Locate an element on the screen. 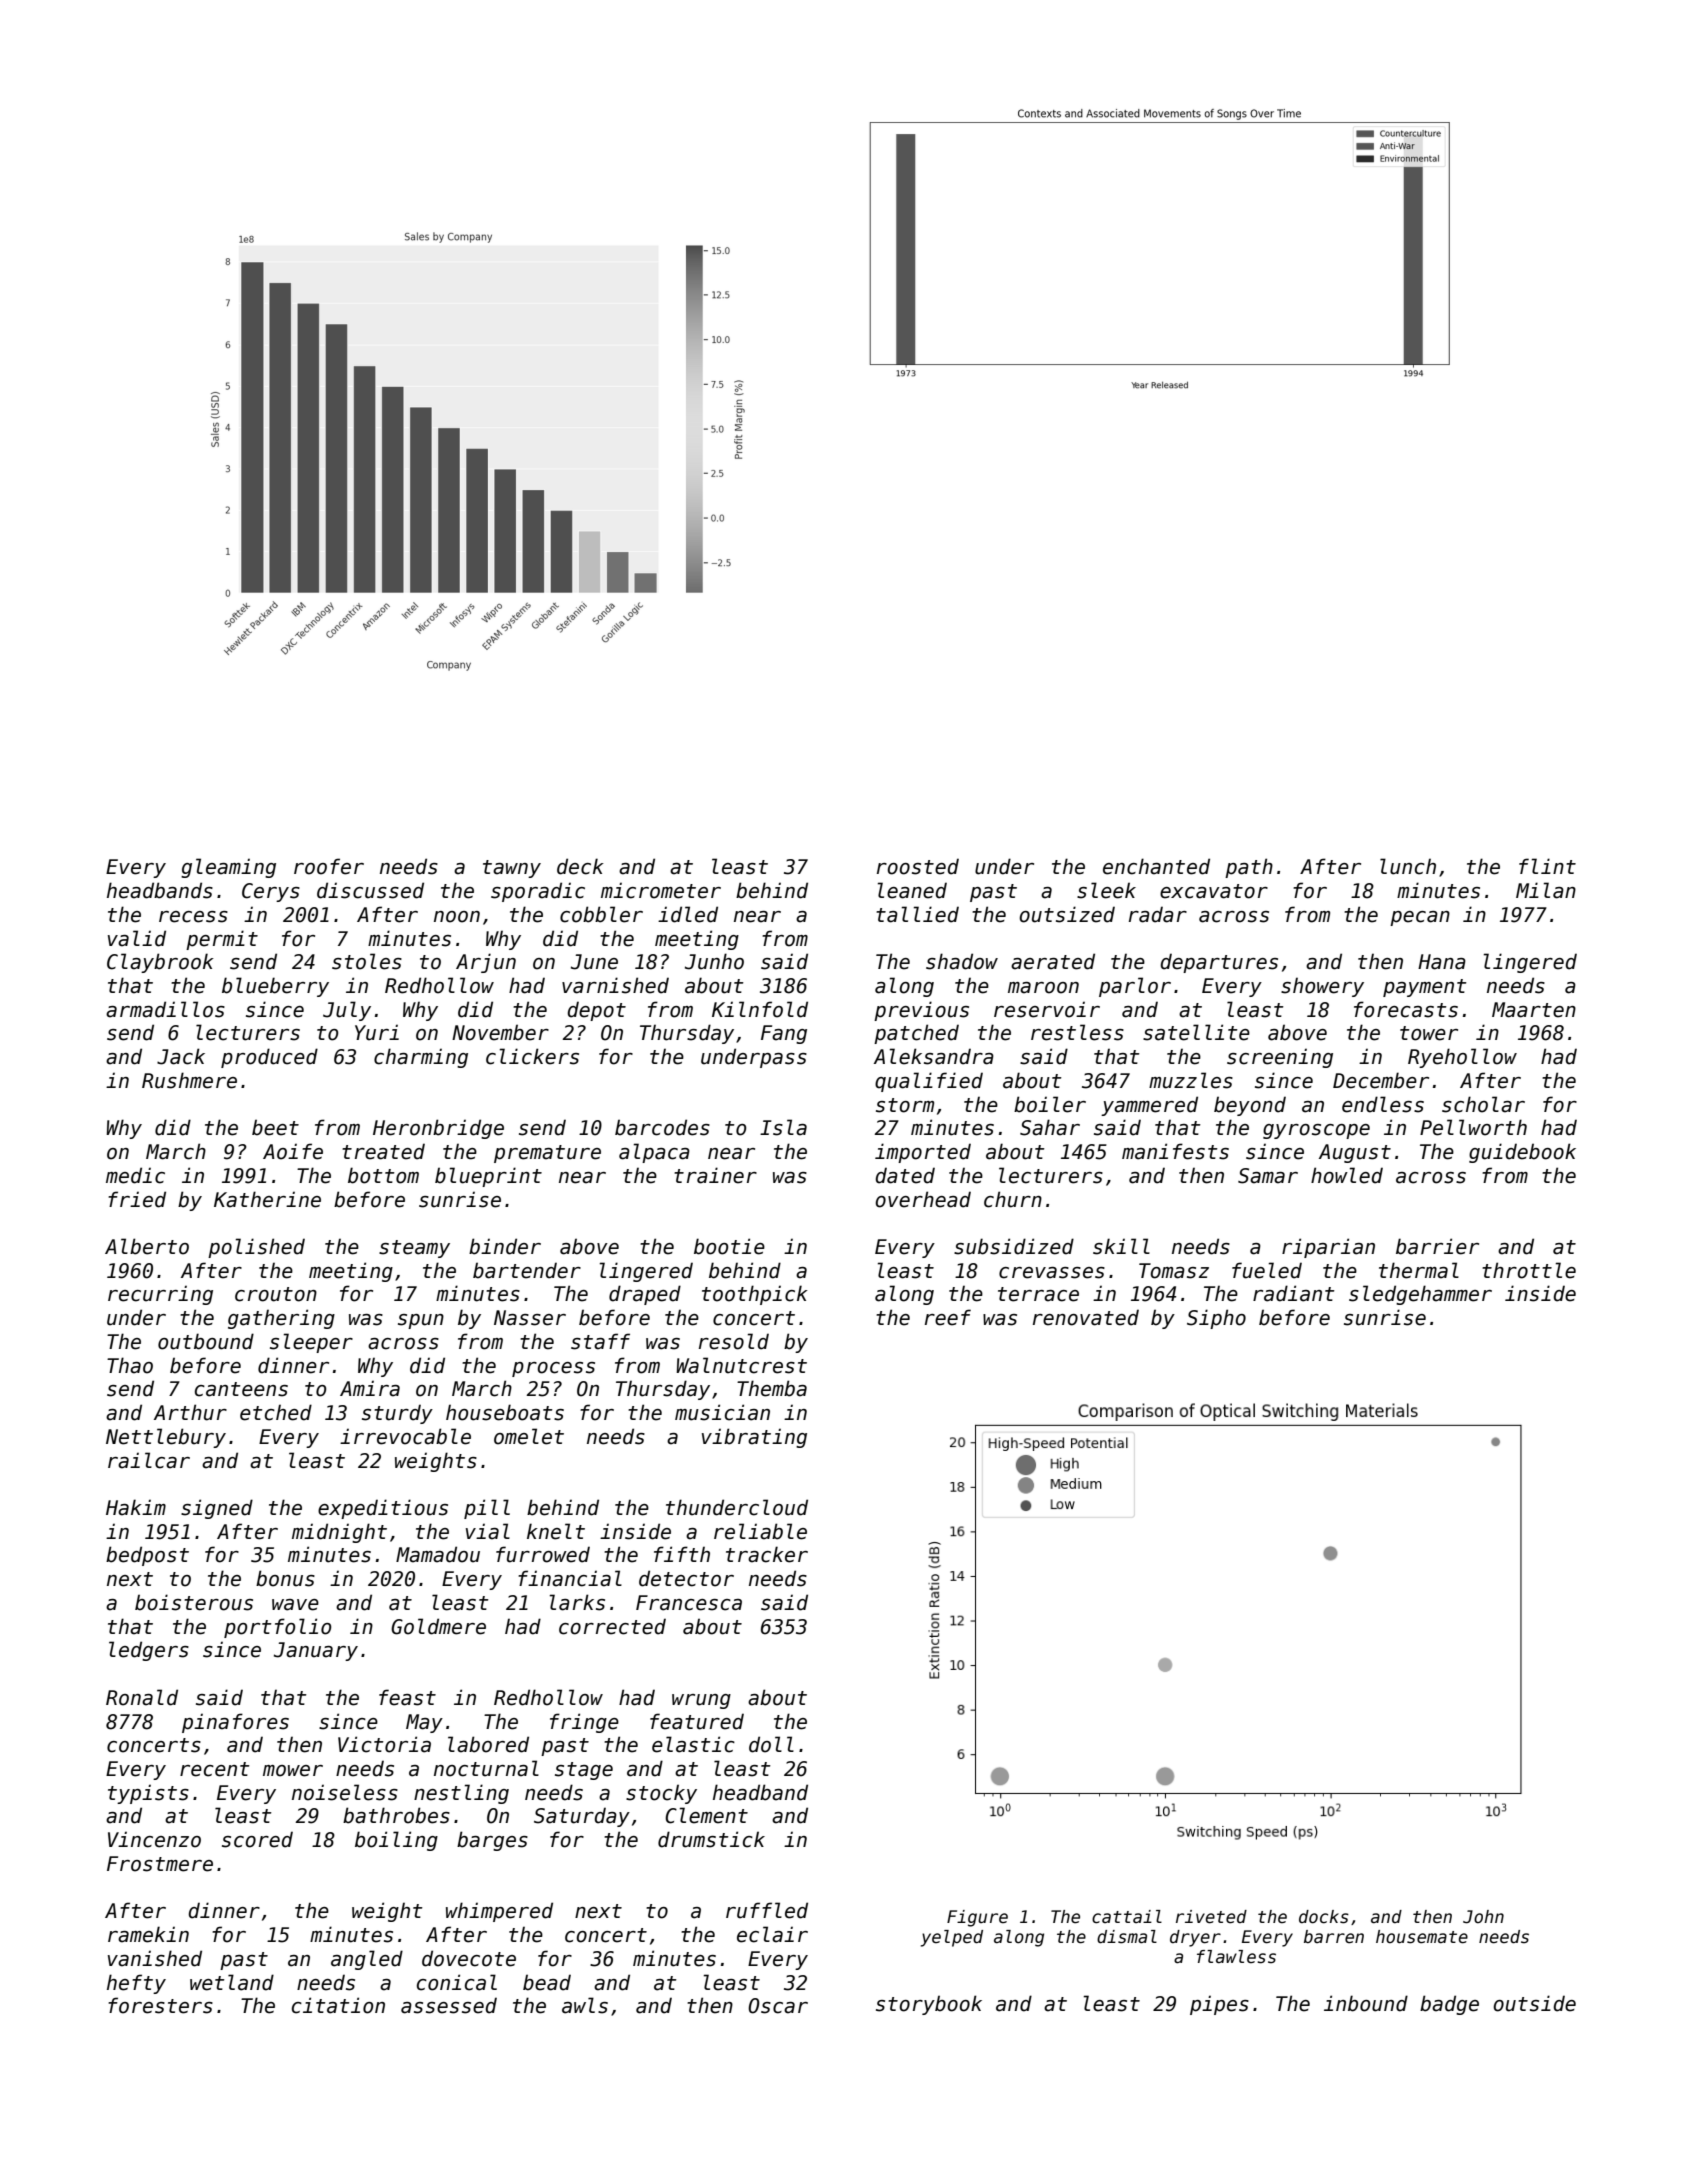  Ronald is located at coordinates (142, 1697).
